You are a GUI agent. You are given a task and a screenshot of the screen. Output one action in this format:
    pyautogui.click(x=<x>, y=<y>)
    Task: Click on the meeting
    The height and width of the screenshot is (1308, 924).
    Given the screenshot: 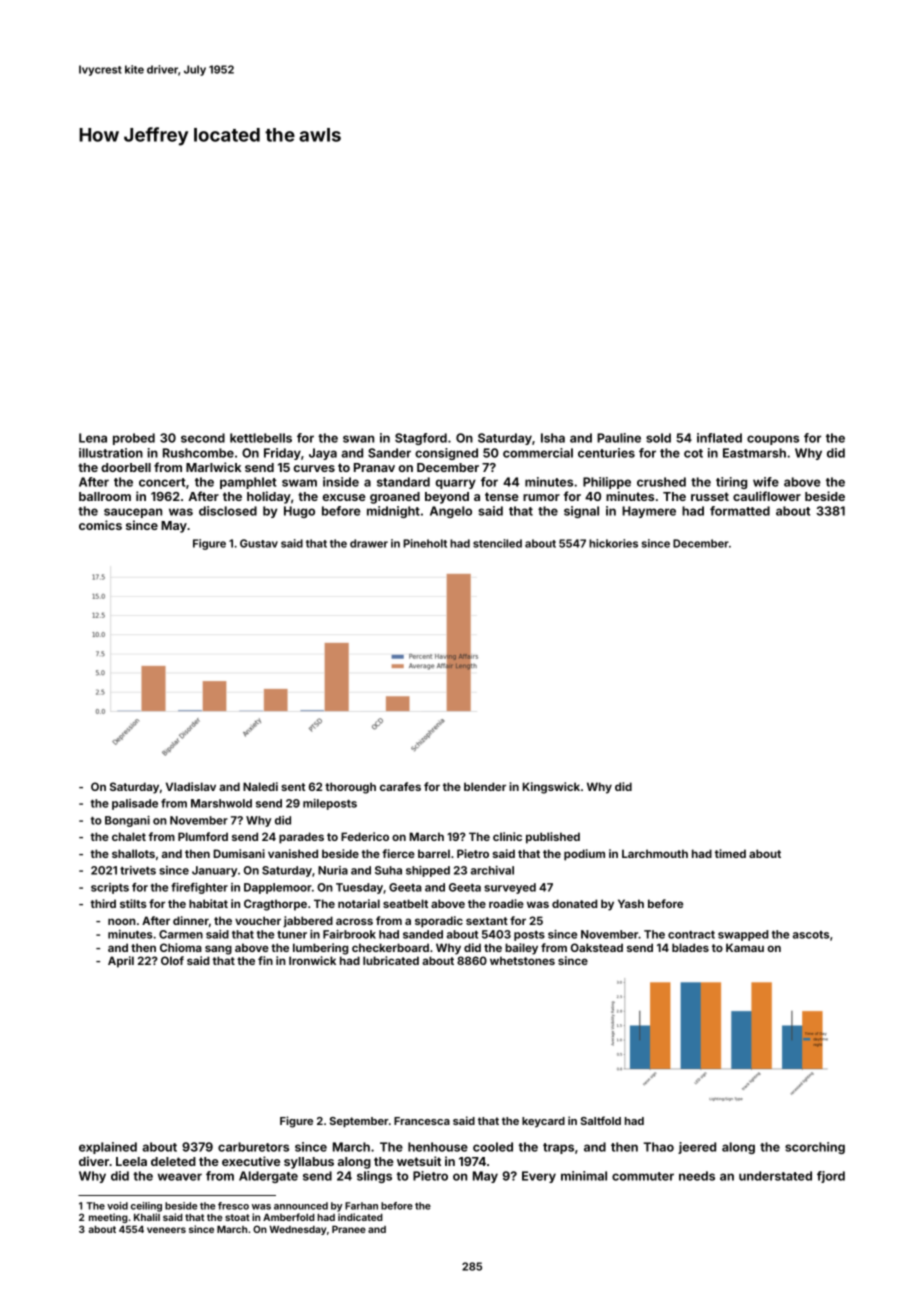 What is the action you would take?
    pyautogui.click(x=108, y=1218)
